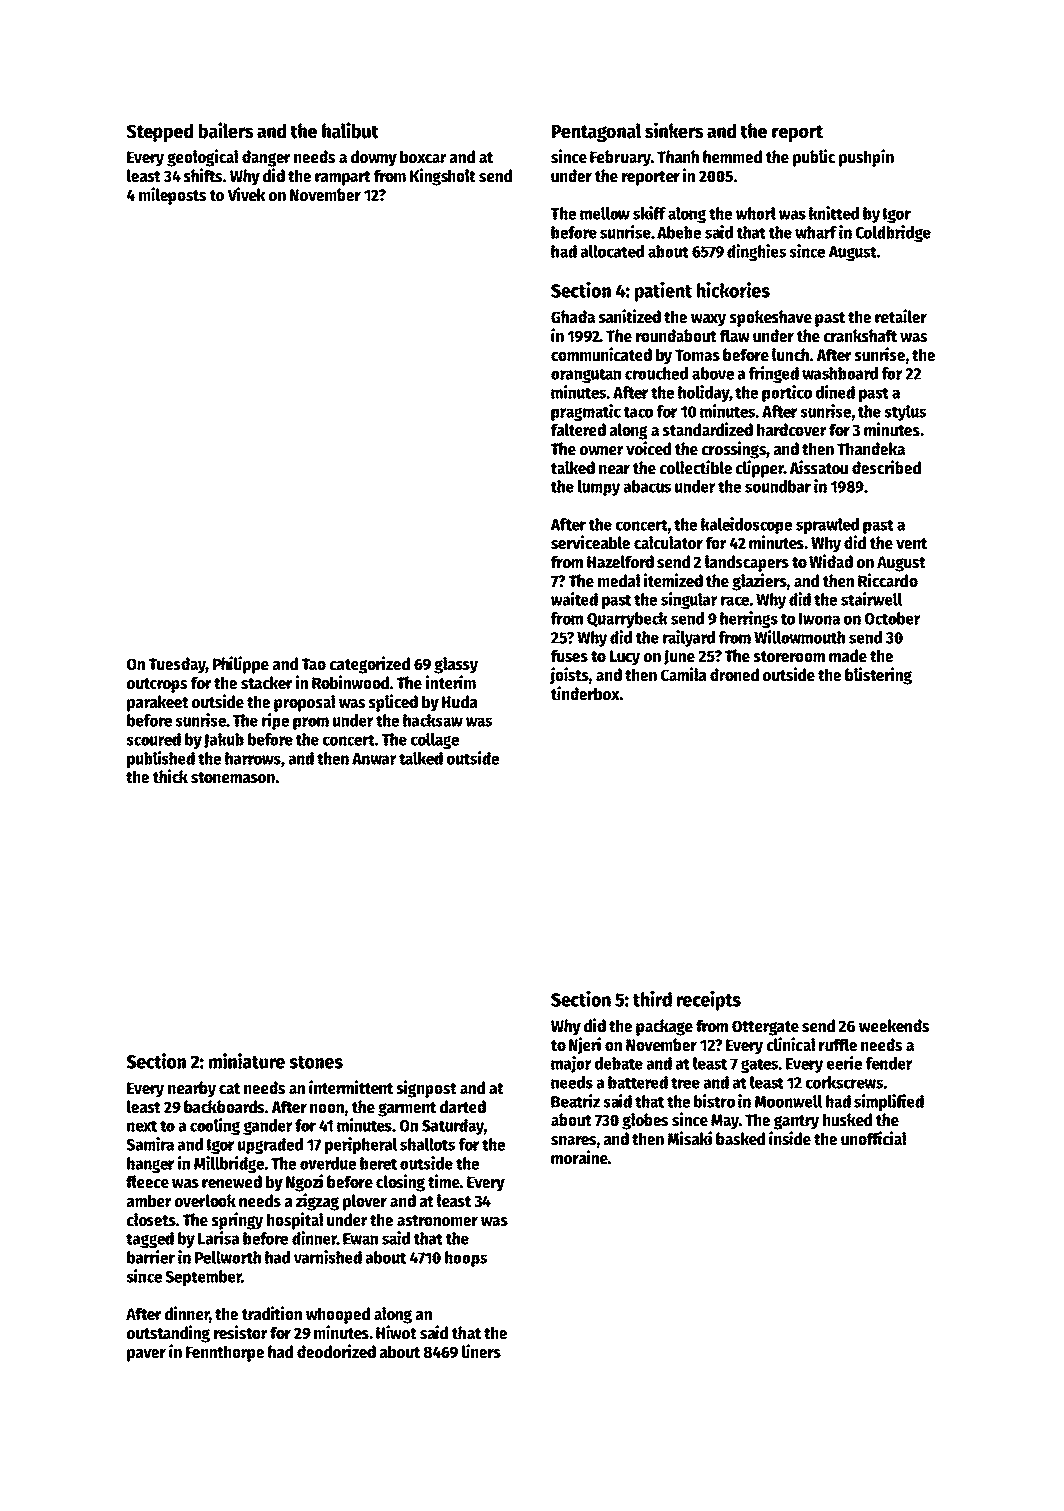  What do you see at coordinates (878, 676) in the screenshot?
I see `blistering` at bounding box center [878, 676].
